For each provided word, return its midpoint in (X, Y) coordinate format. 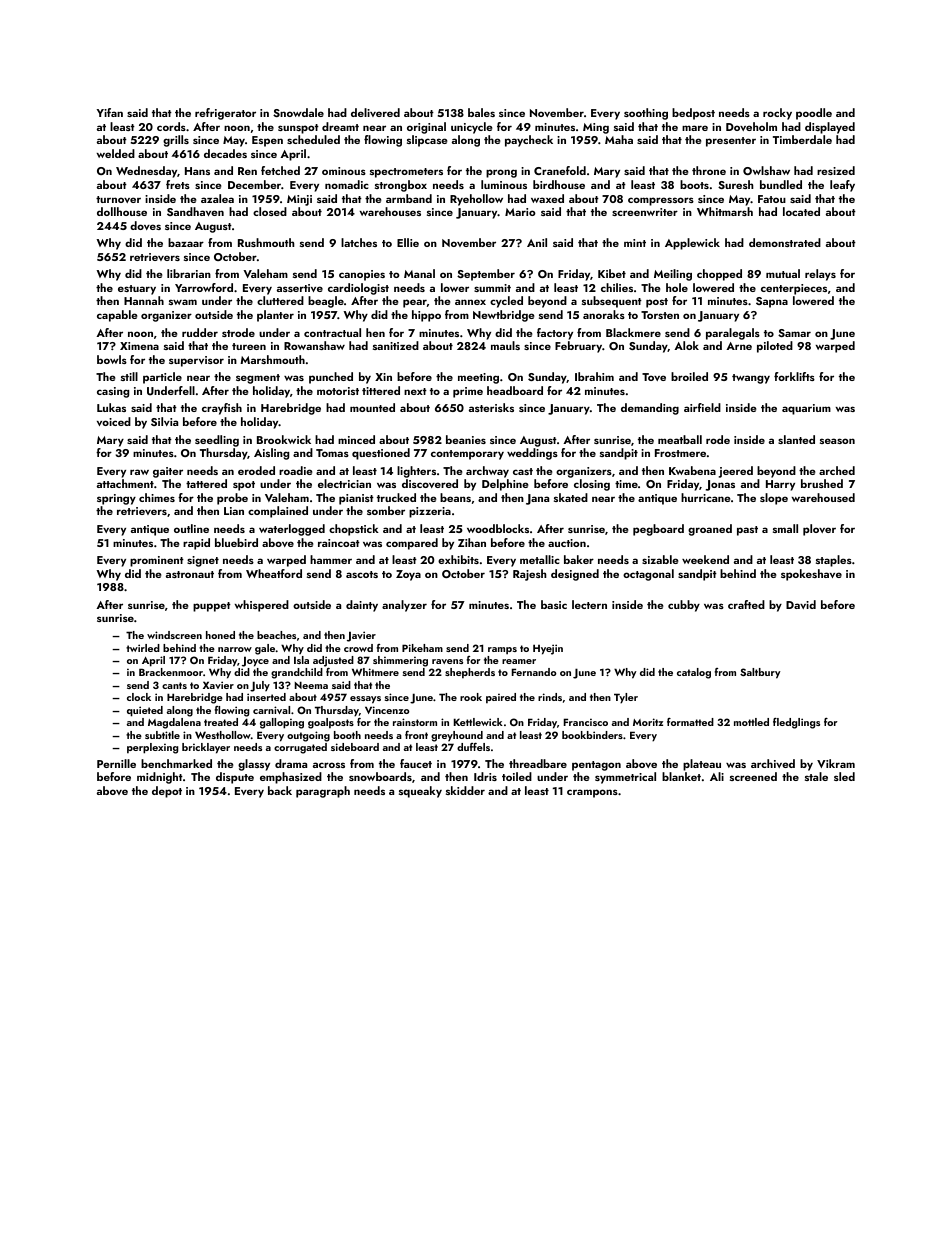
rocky (777, 114)
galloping (282, 723)
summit (492, 288)
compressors (661, 201)
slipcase (427, 141)
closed (270, 211)
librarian (189, 273)
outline (191, 528)
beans (455, 497)
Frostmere (680, 453)
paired (501, 698)
